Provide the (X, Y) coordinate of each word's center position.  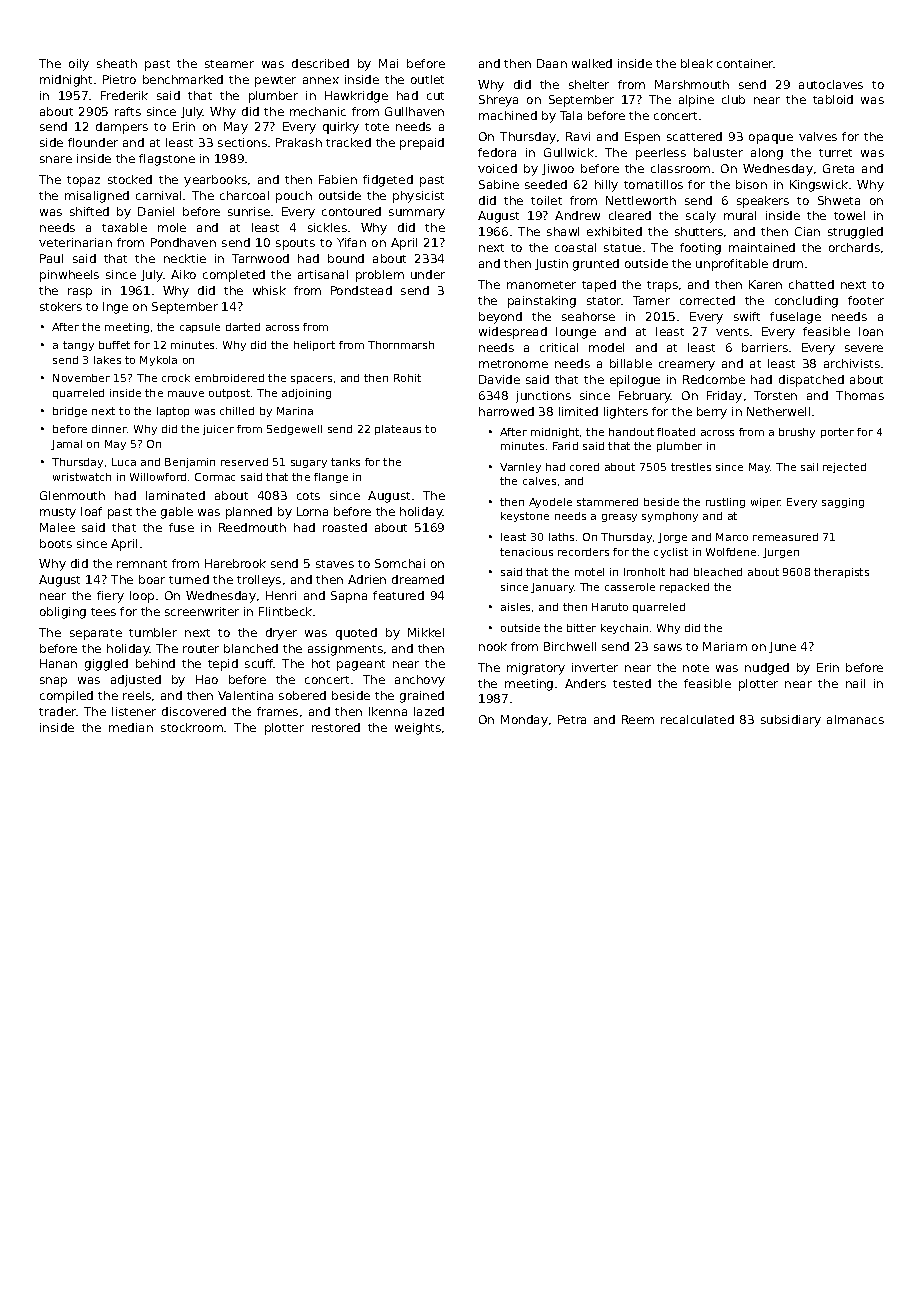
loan (871, 331)
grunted (596, 265)
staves (335, 564)
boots (56, 543)
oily (79, 65)
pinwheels (69, 276)
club (733, 99)
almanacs (855, 719)
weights (418, 729)
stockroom (192, 727)
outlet (427, 79)
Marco (732, 537)
